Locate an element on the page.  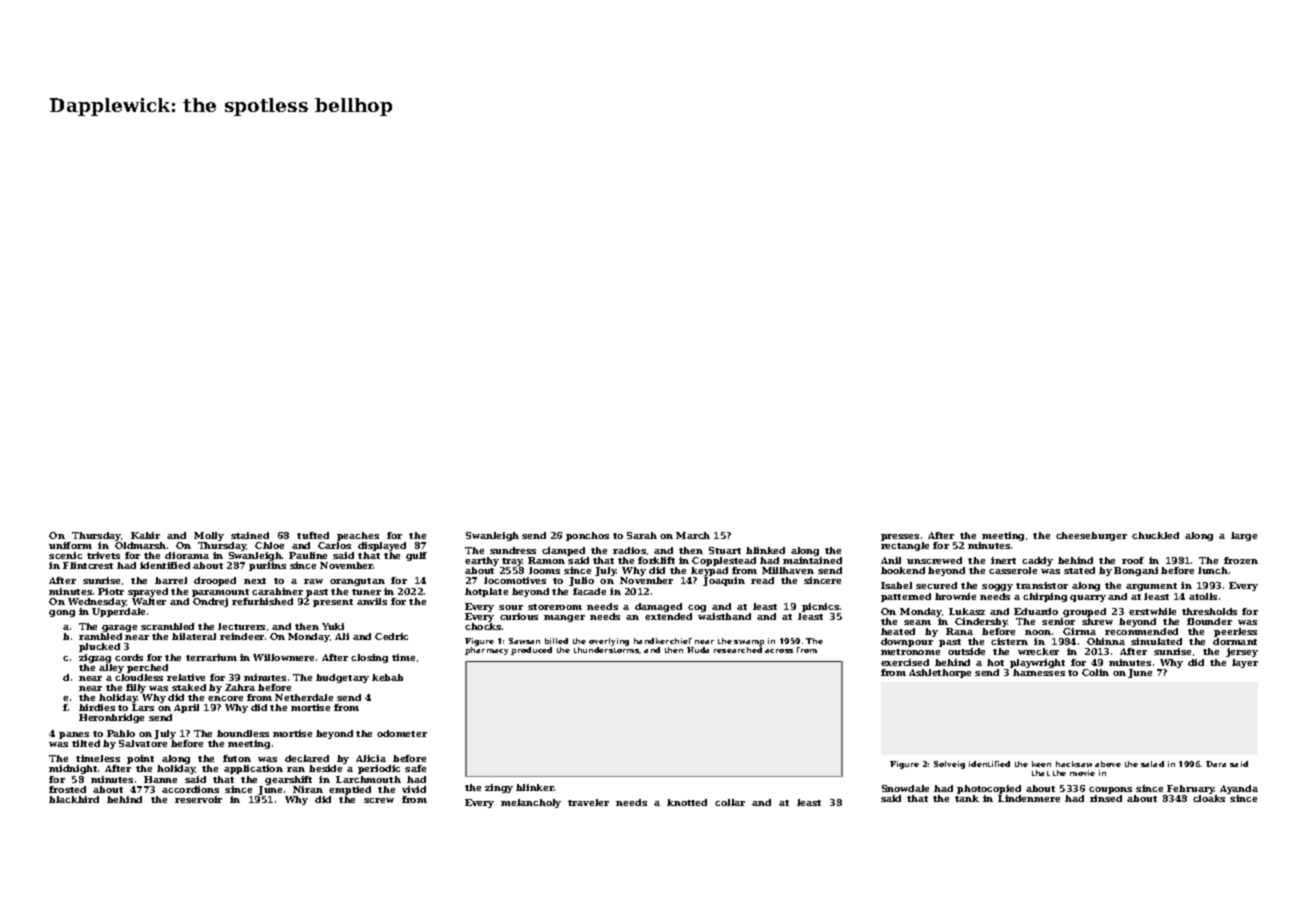
Netherdale is located at coordinates (304, 697).
